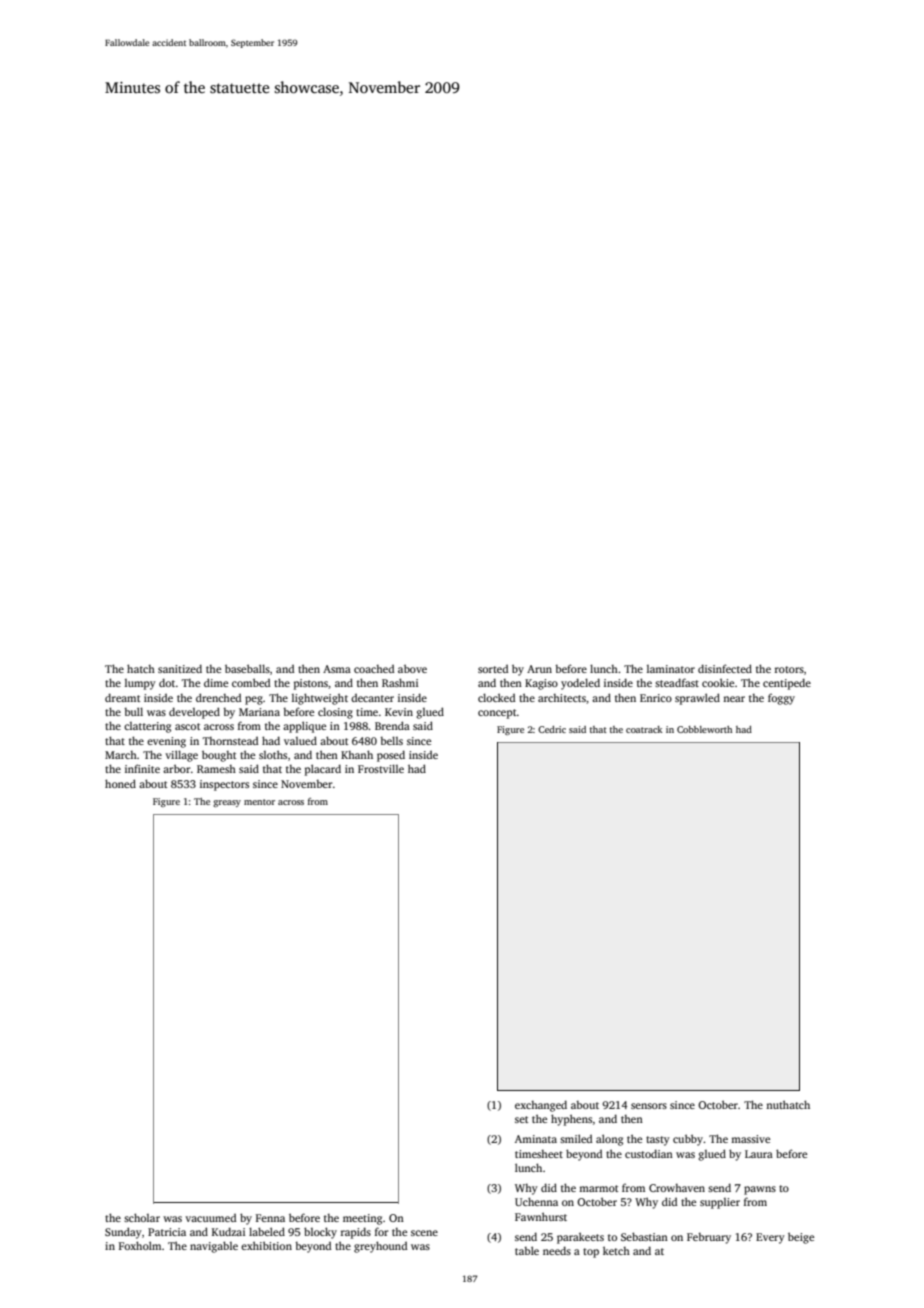 The image size is (924, 1308). Describe the element at coordinates (688, 1140) in the document. I see `cubby` at that location.
